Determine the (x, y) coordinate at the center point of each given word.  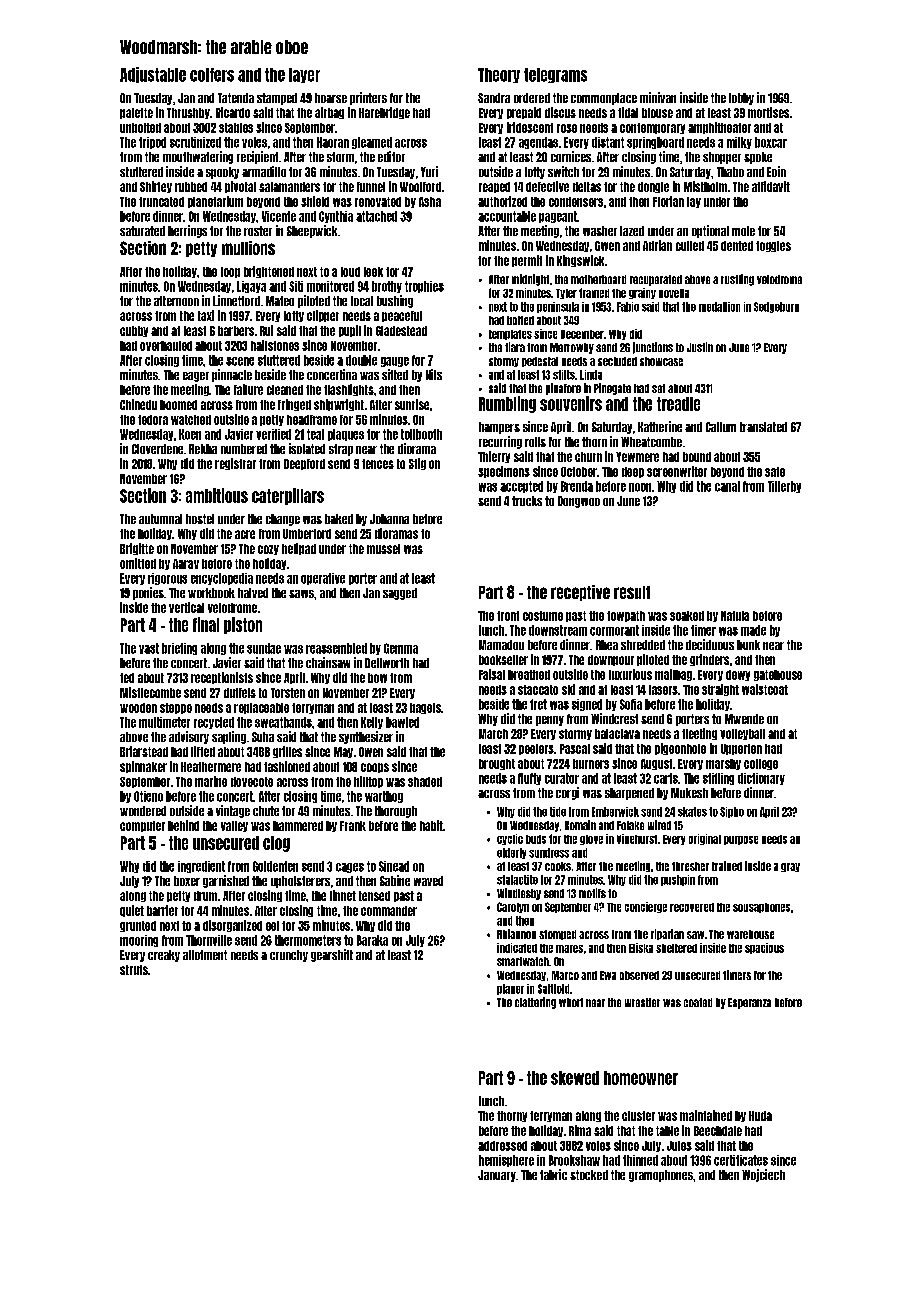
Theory (499, 75)
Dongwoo (579, 502)
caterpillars (288, 496)
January (497, 1176)
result (632, 592)
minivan (658, 97)
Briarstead (144, 751)
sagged (400, 594)
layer (304, 75)
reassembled (336, 648)
